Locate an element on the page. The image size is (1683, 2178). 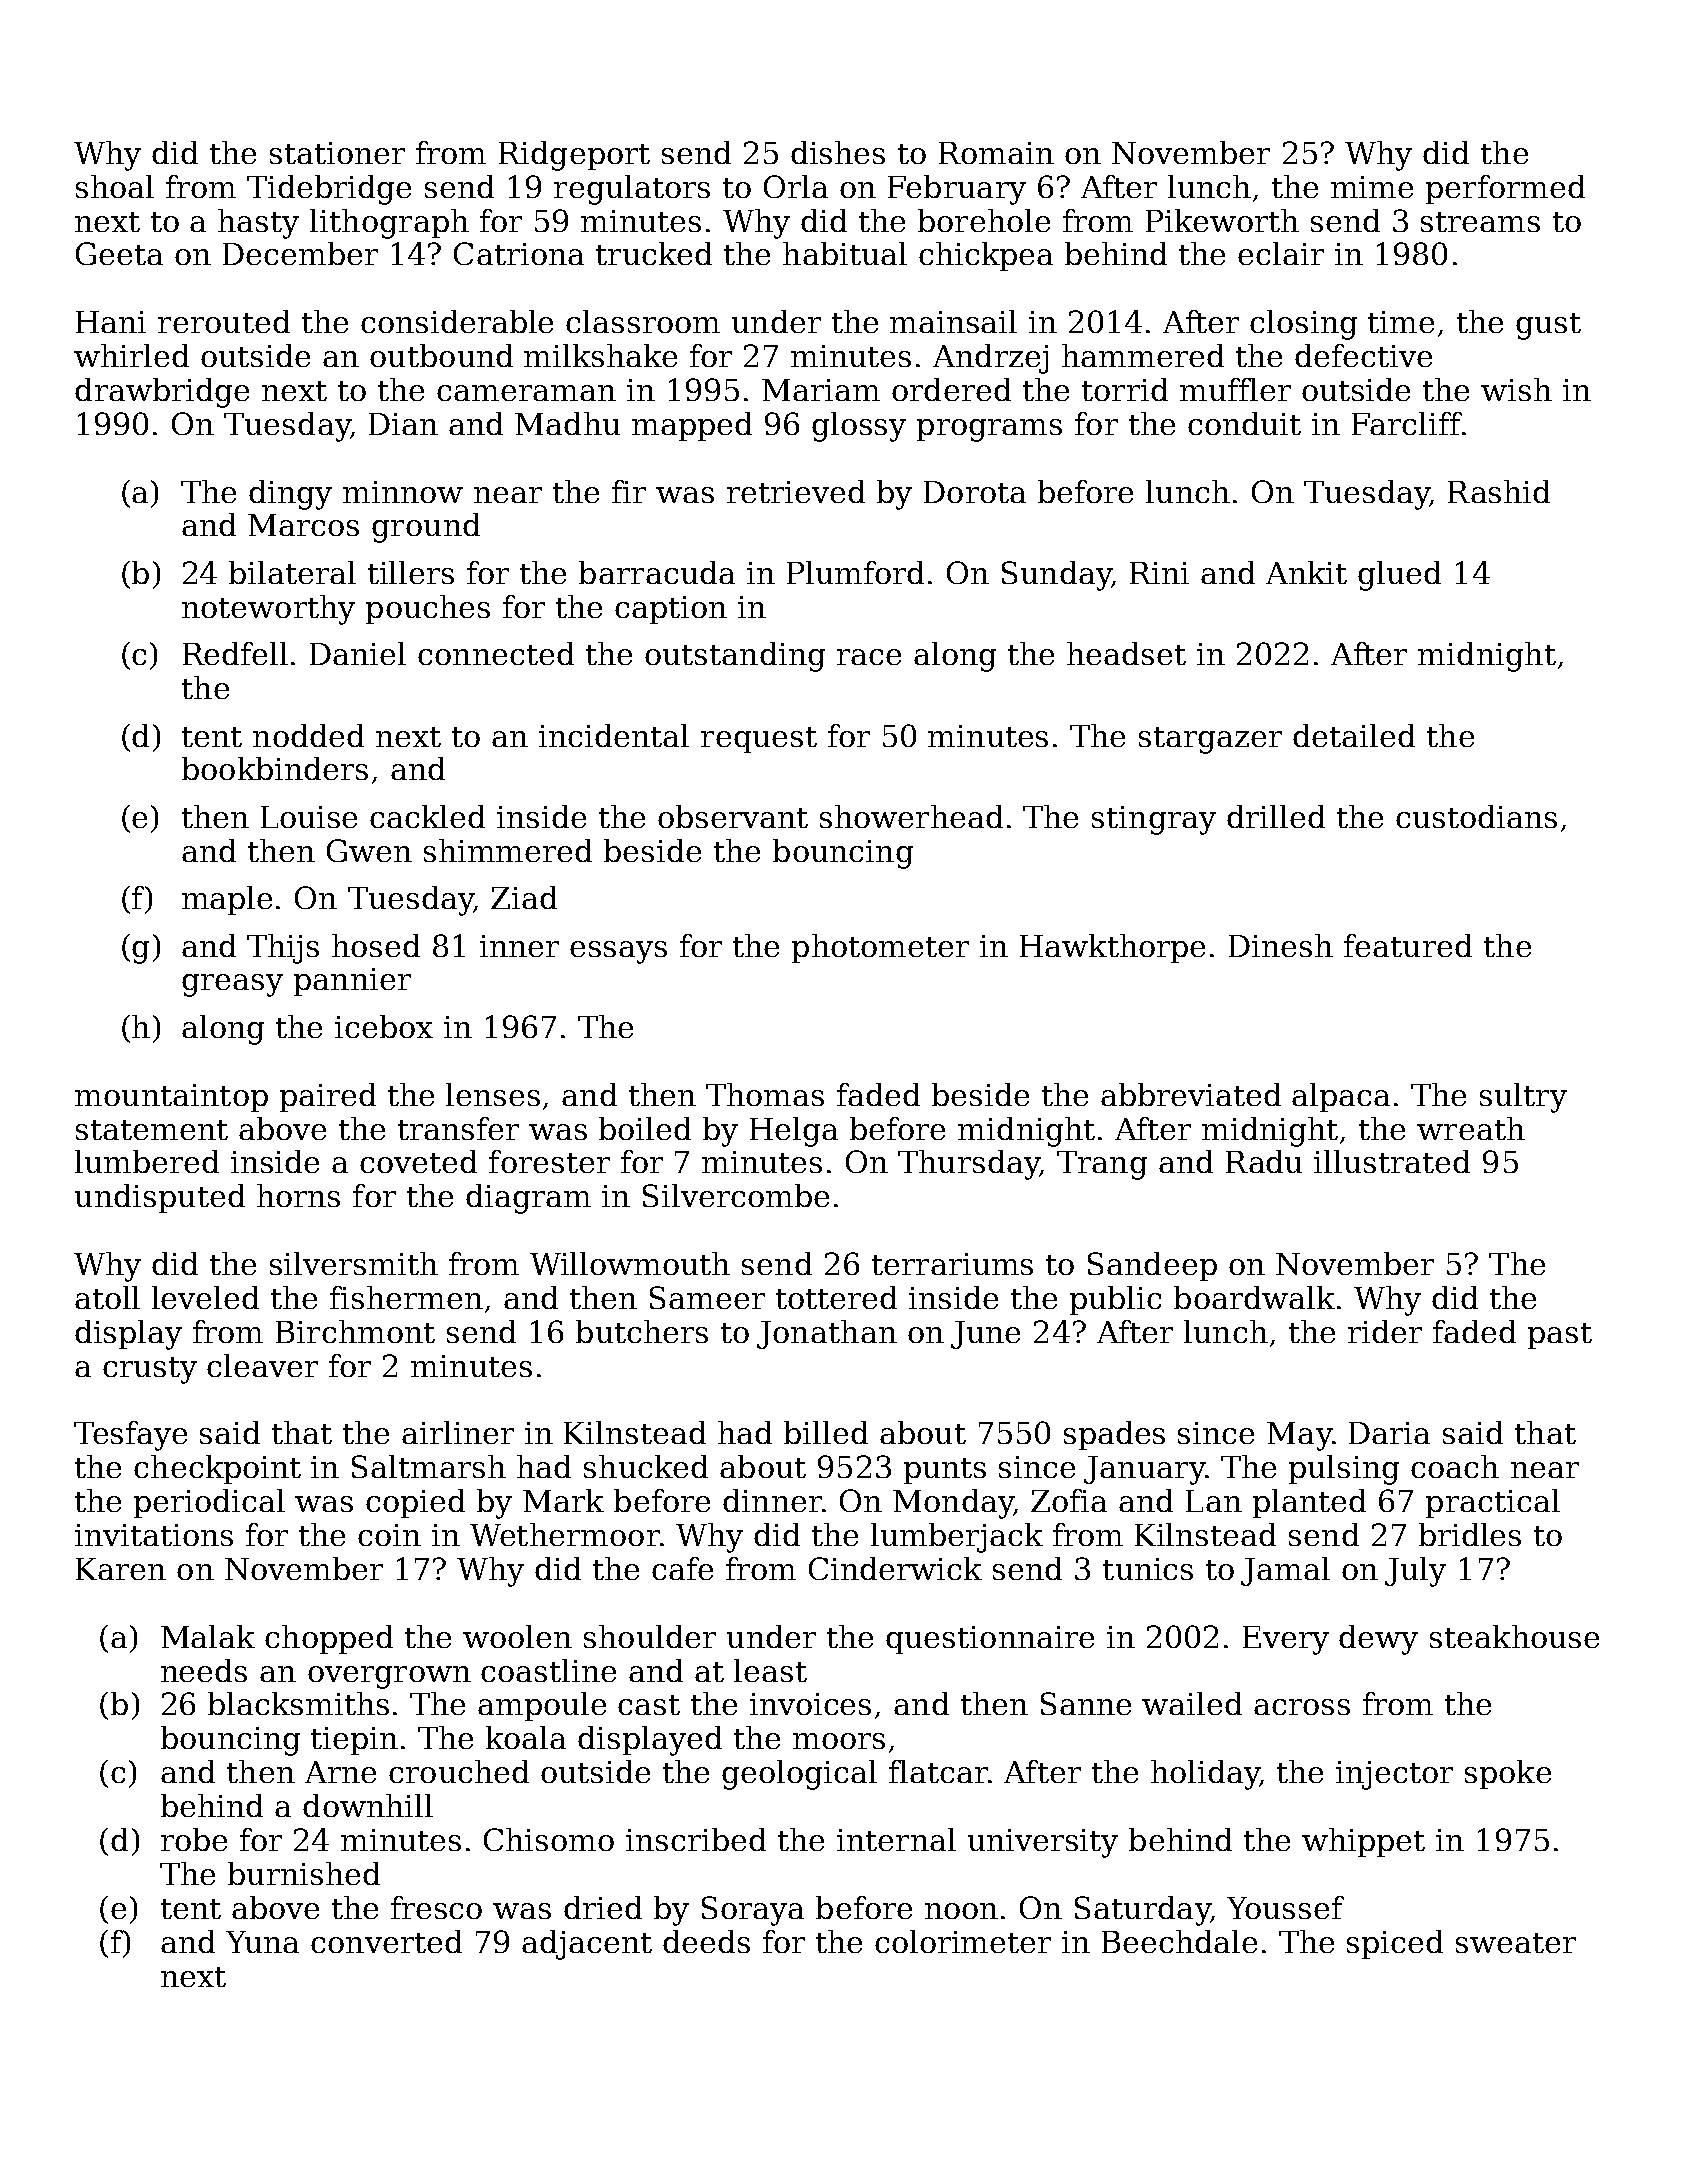
Yuna is located at coordinates (262, 1942).
